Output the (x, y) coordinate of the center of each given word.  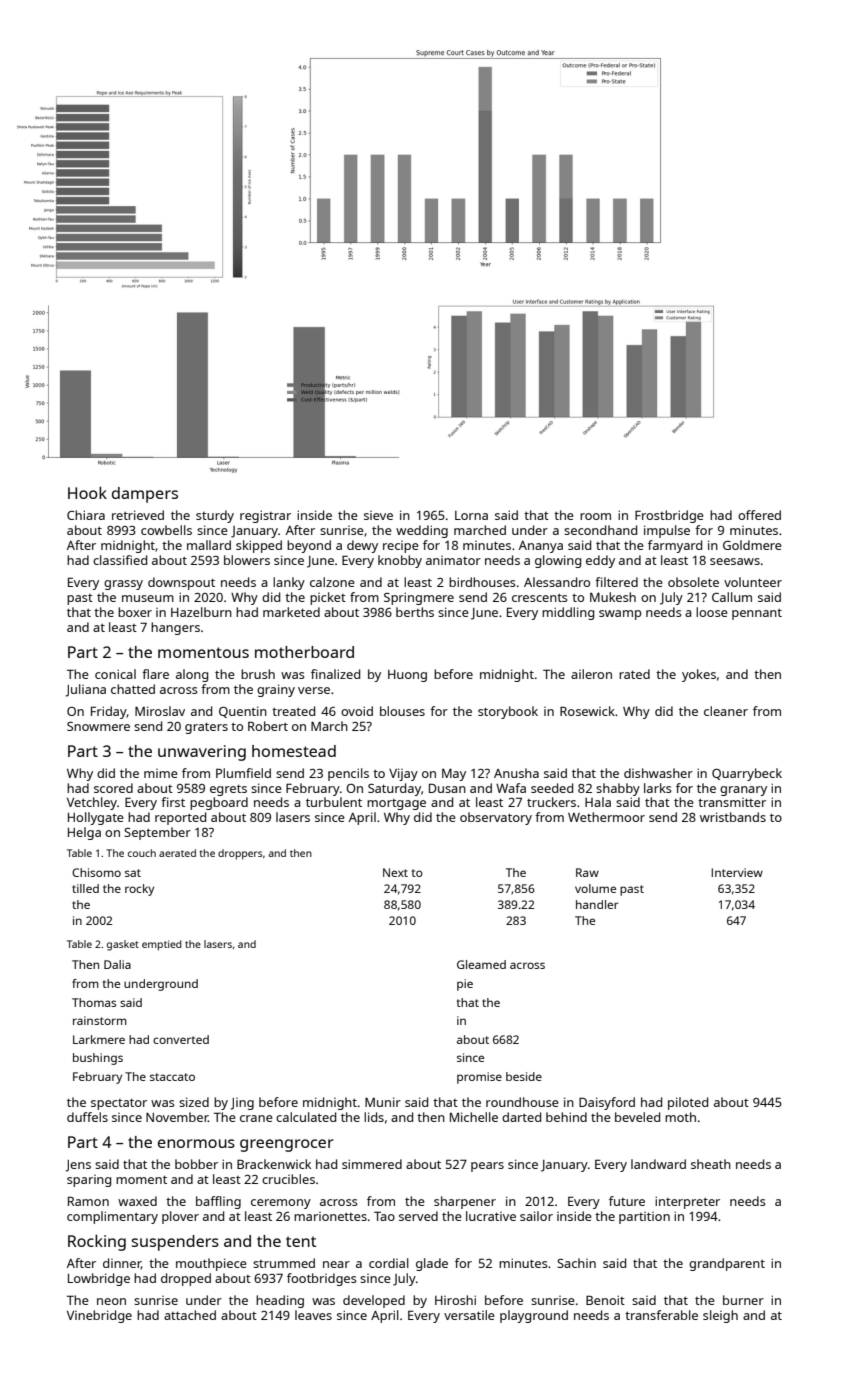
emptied (162, 945)
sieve (378, 515)
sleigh (720, 1316)
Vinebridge (99, 1316)
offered (759, 515)
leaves (313, 1315)
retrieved (138, 515)
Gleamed (481, 964)
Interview (737, 872)
